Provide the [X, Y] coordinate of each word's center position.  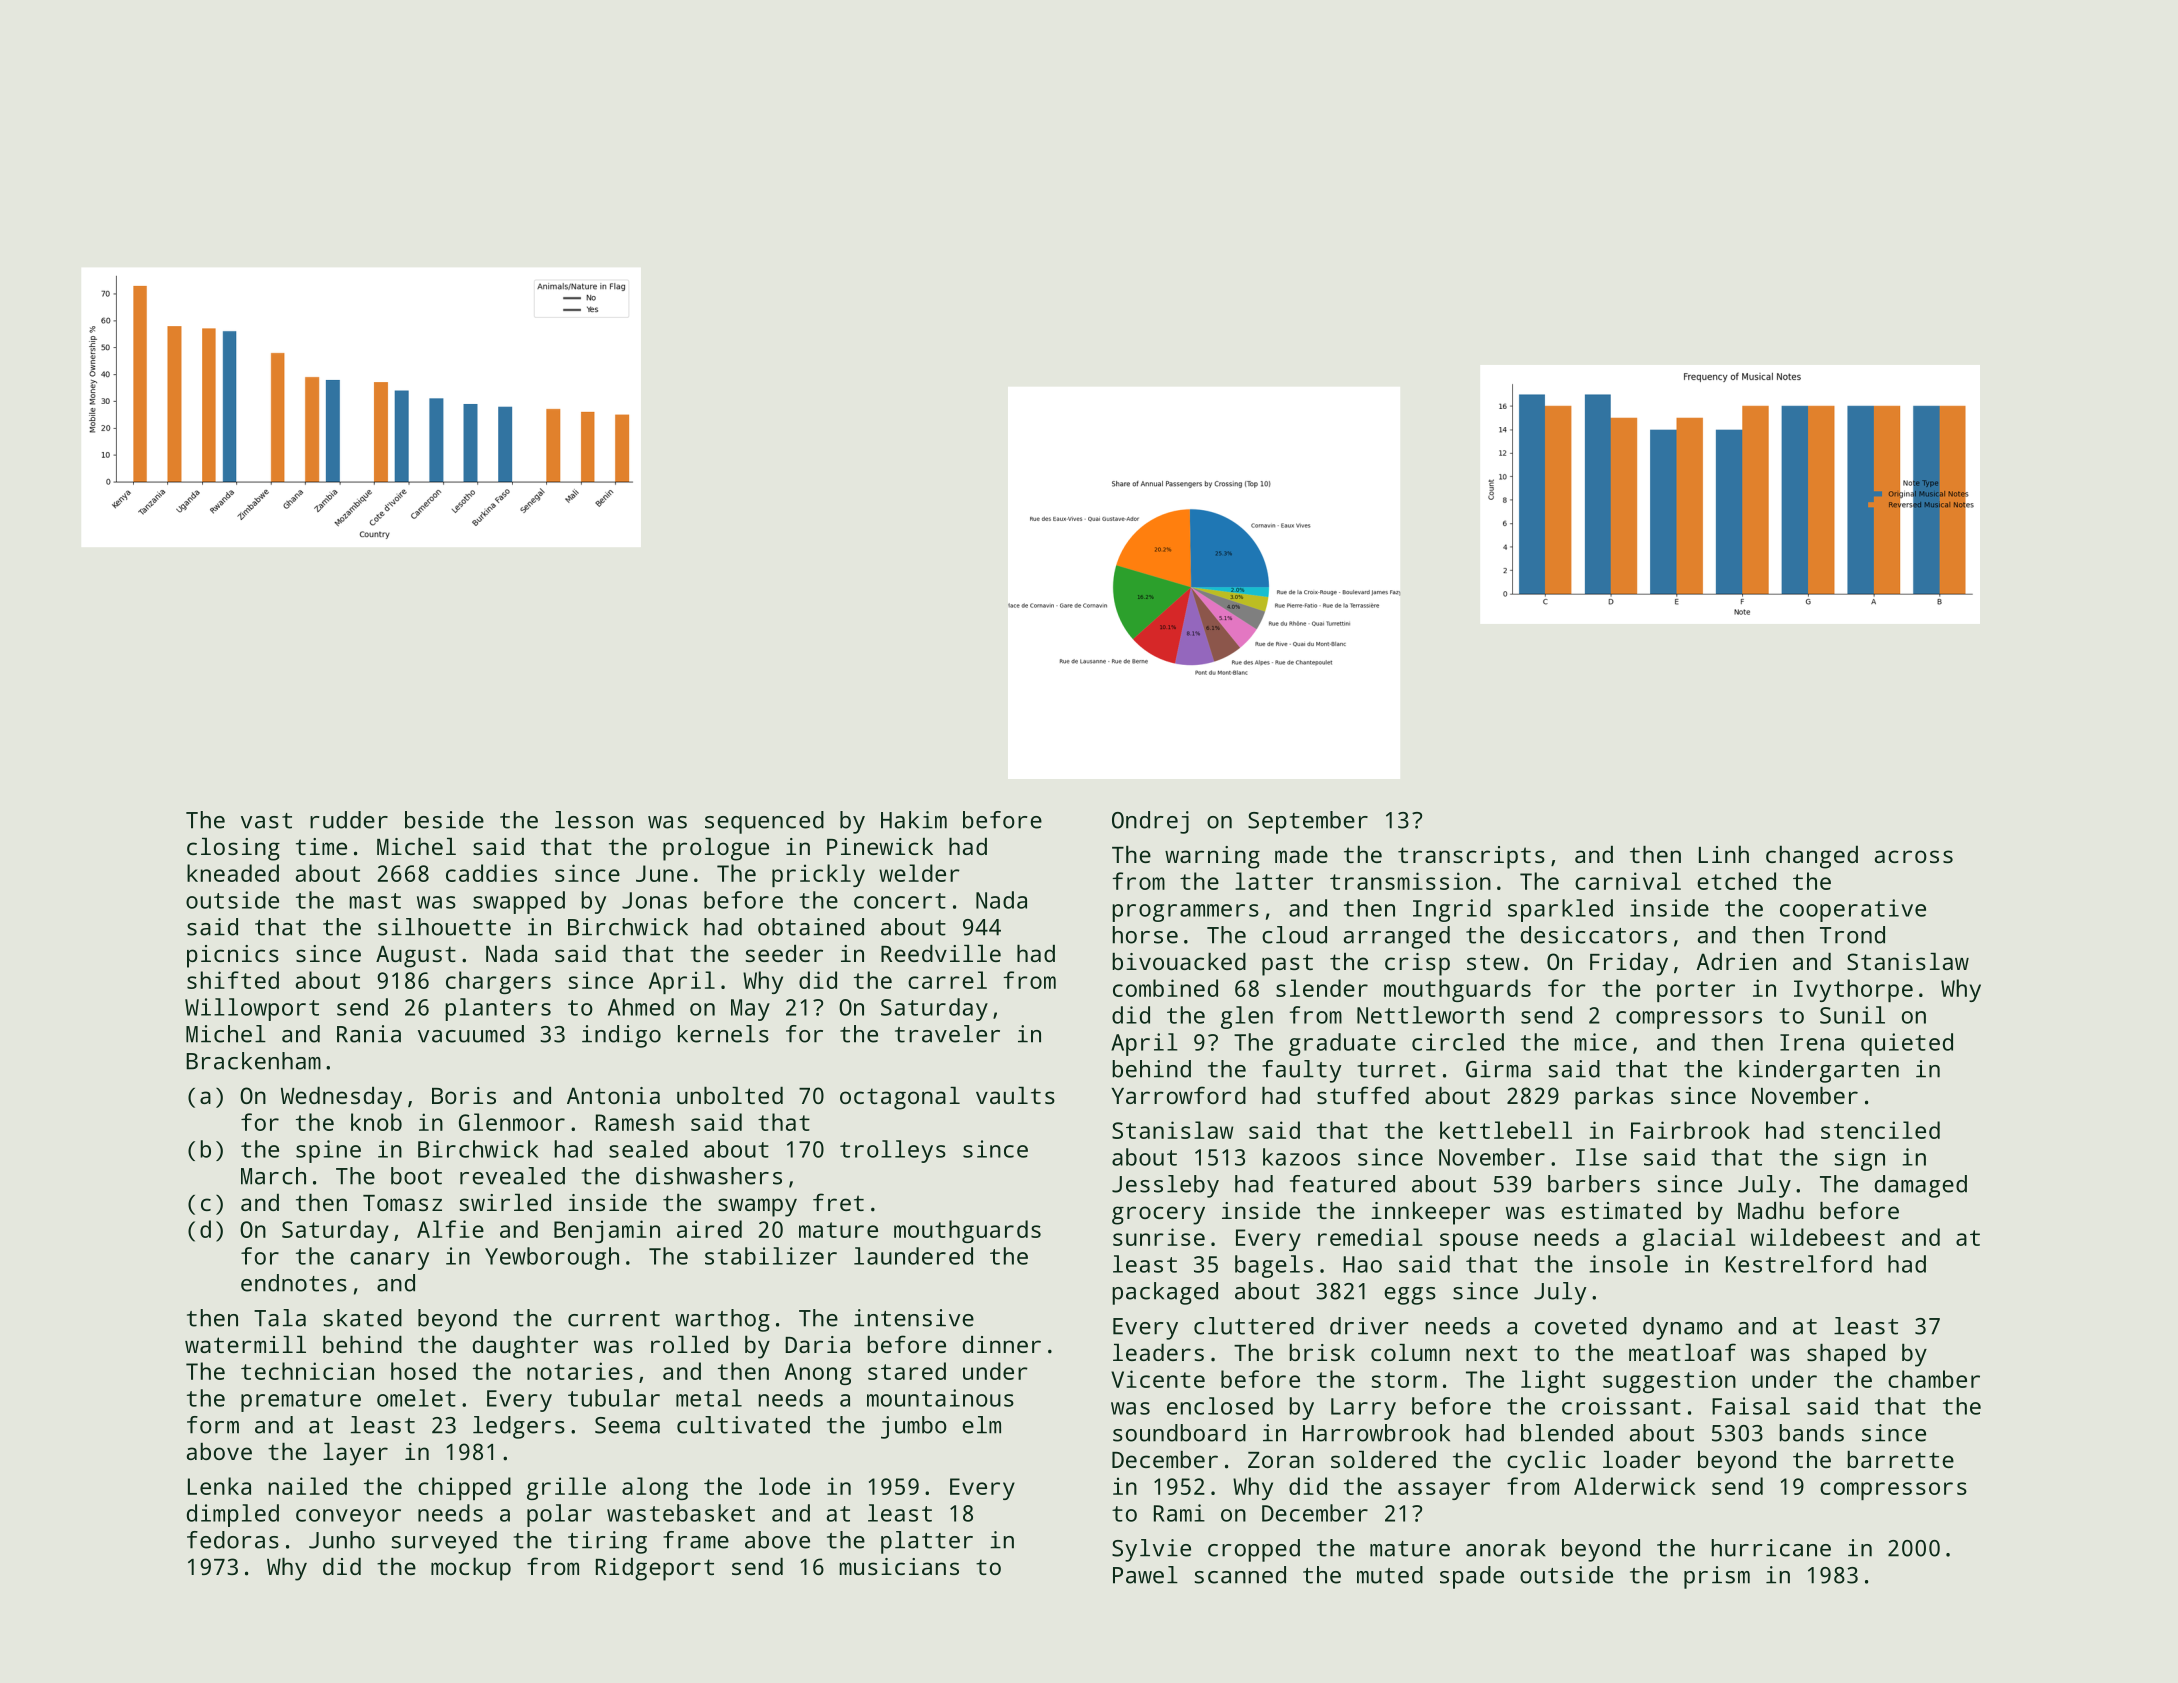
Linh [1724, 854]
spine [328, 1151]
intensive [914, 1318]
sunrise [1159, 1237]
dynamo [1683, 1328]
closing [233, 849]
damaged [1921, 1186]
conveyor [348, 1518]
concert [900, 901]
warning [1212, 857]
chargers [498, 982]
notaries [580, 1371]
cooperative [1853, 910]
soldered [1383, 1459]
